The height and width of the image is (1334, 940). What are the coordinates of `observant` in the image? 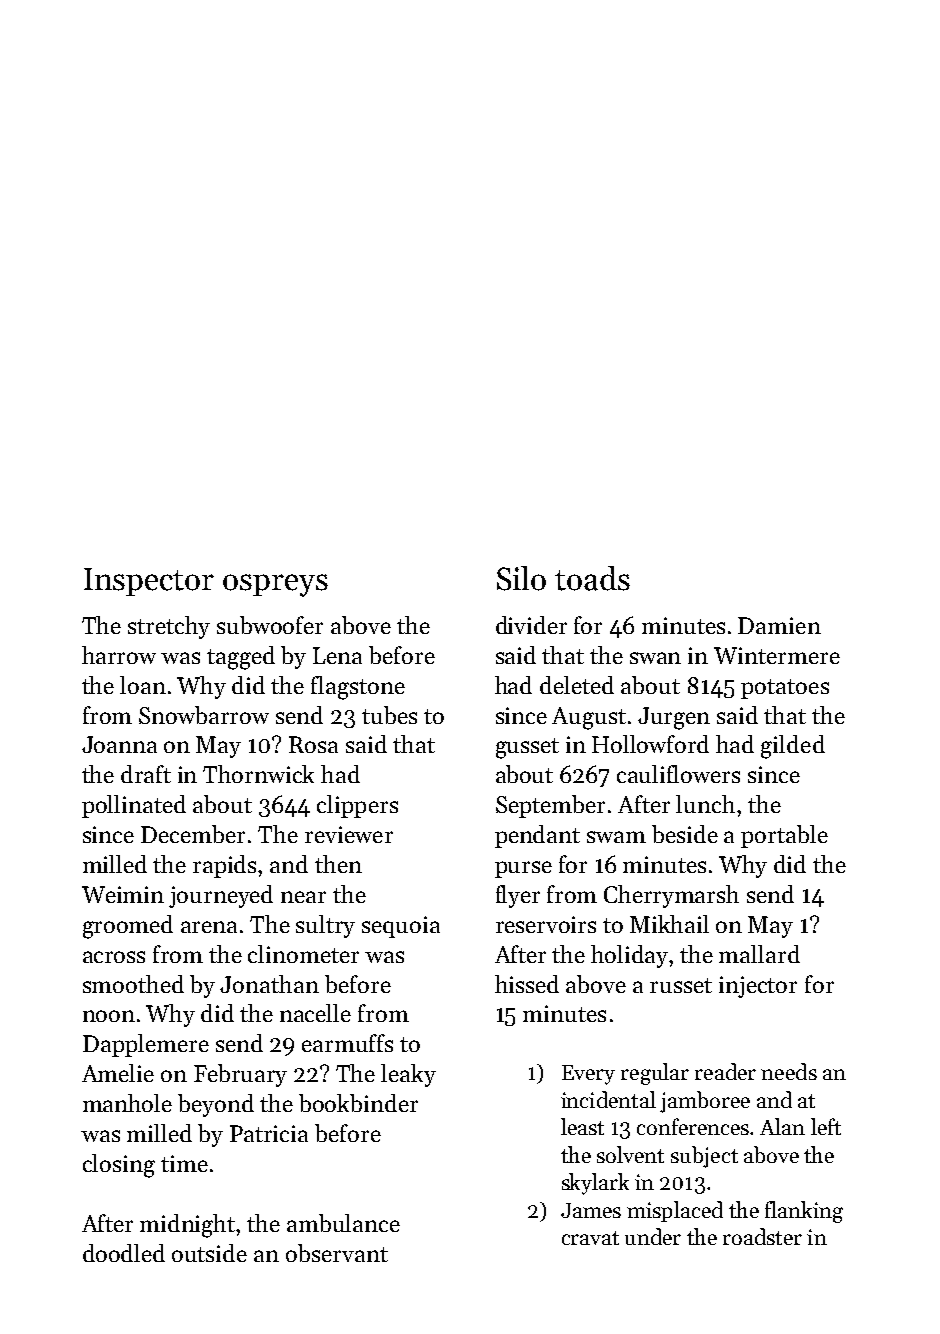 It's located at (337, 1253).
